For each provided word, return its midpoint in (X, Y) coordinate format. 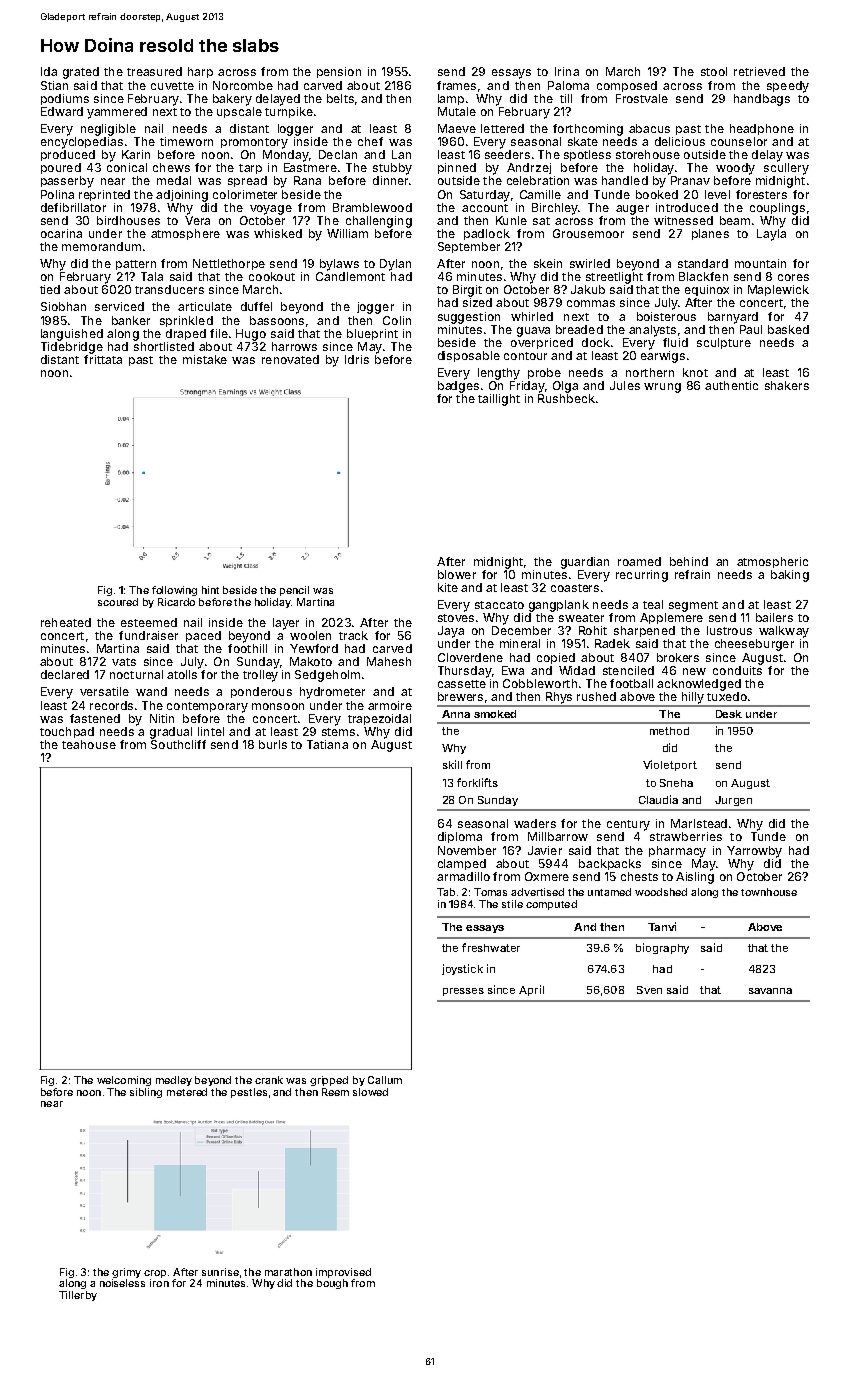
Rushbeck (566, 398)
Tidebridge (72, 348)
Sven (649, 990)
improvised (343, 1273)
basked (788, 329)
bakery (232, 100)
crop (155, 1274)
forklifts (477, 782)
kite (448, 587)
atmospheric (772, 562)
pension (339, 72)
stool (714, 71)
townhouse (769, 892)
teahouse (89, 744)
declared (65, 674)
